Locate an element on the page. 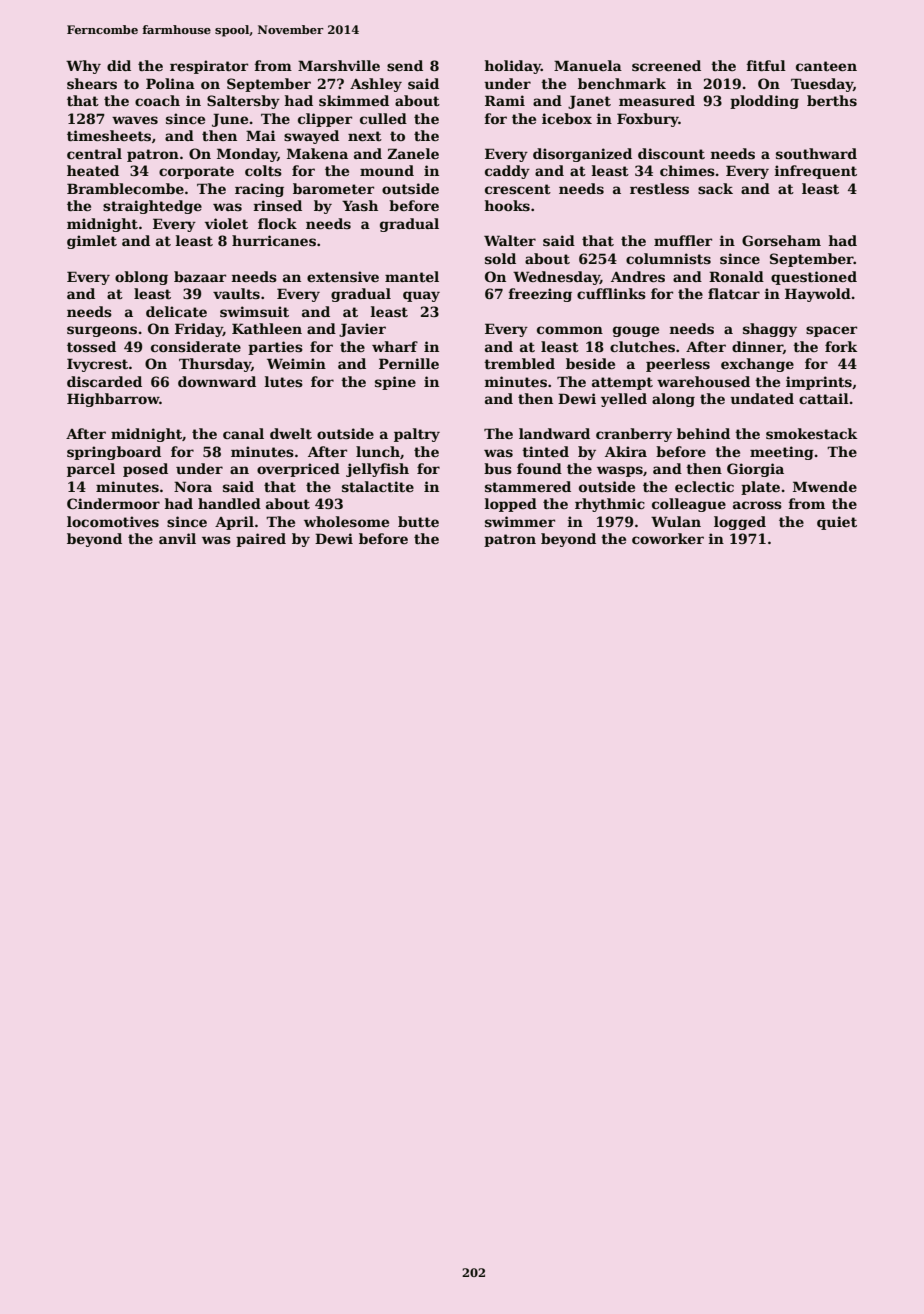 The height and width of the page is (1314, 924). coach is located at coordinates (157, 100).
